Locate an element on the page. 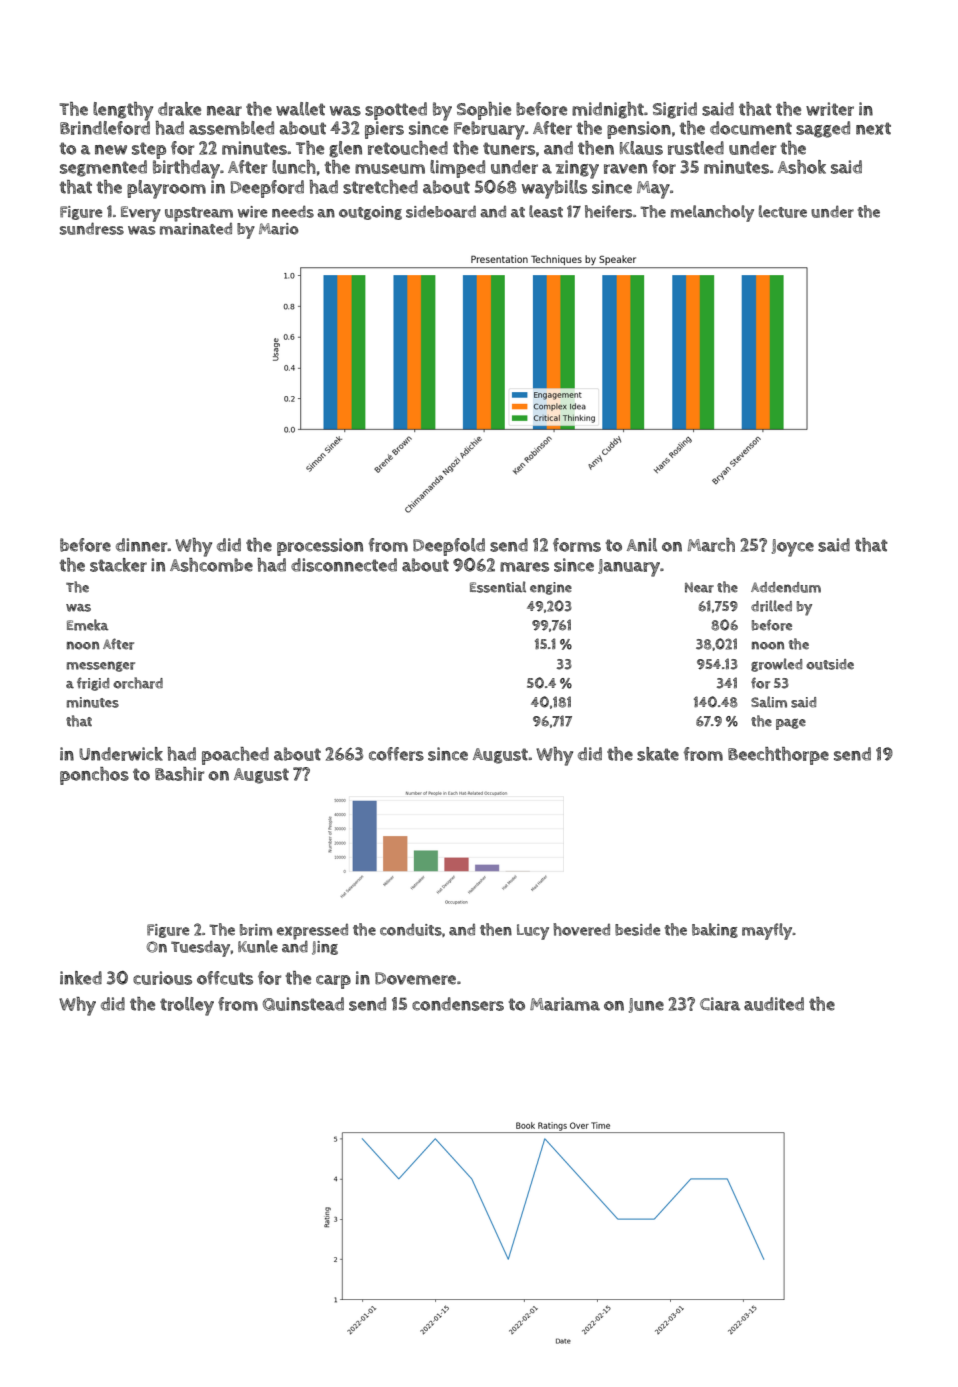 The height and width of the image is (1387, 958). Anil is located at coordinates (642, 545).
